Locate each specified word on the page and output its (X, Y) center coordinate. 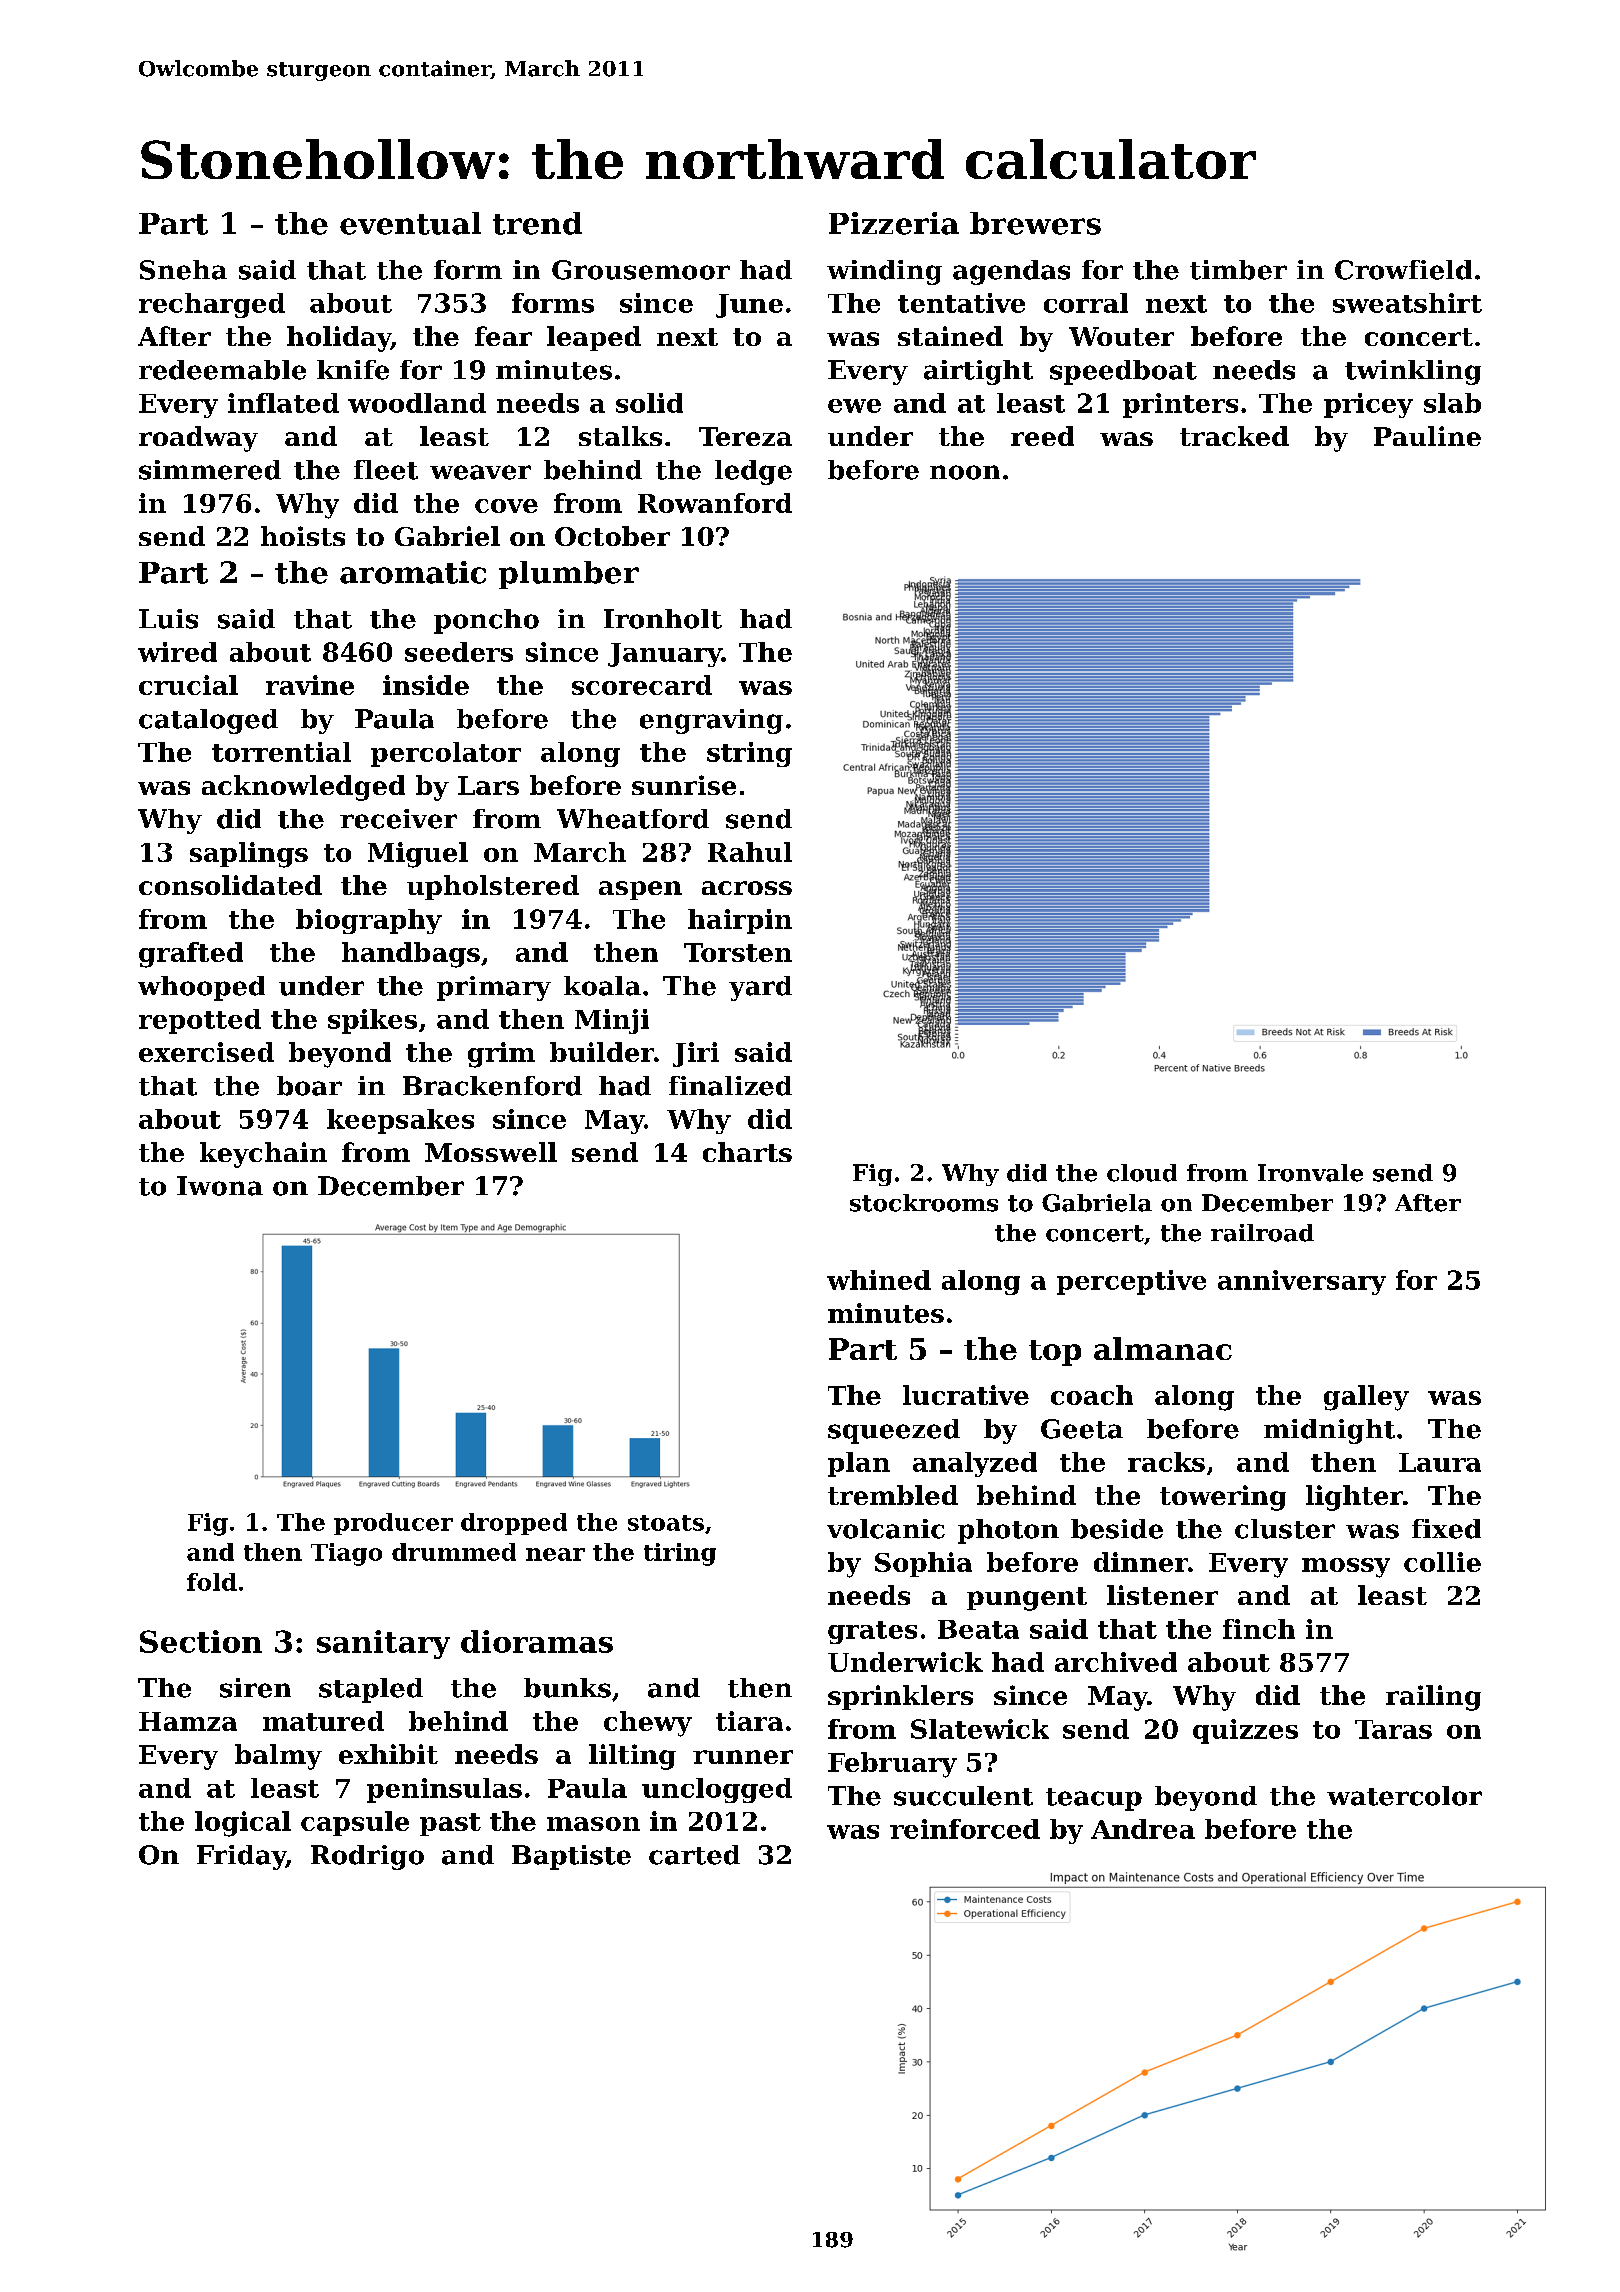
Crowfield (1403, 270)
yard (760, 988)
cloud (1142, 1173)
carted (694, 1855)
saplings (249, 855)
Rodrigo (367, 1857)
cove (506, 506)
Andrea (1143, 1829)
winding (884, 272)
